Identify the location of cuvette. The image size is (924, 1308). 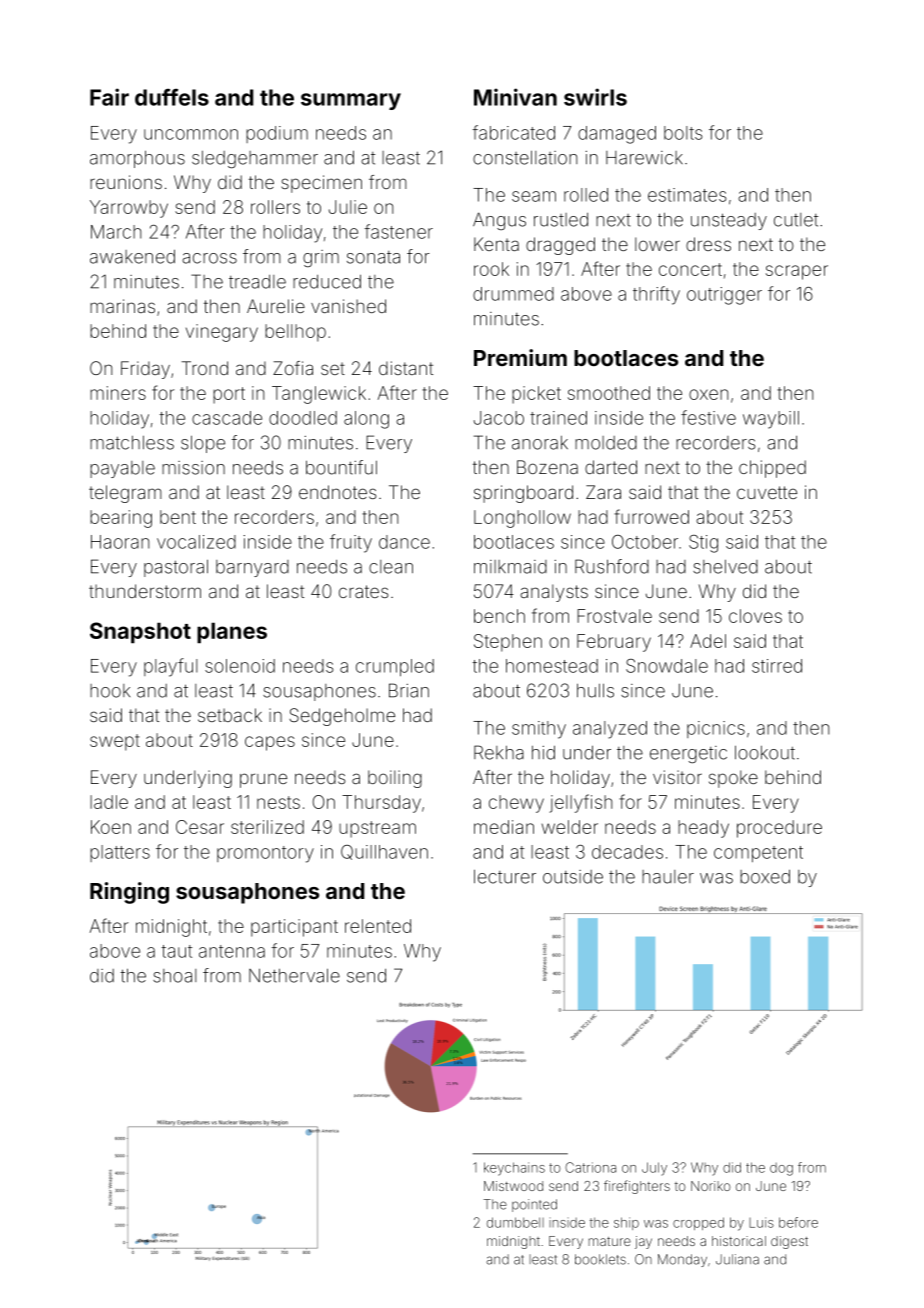
(767, 492).
